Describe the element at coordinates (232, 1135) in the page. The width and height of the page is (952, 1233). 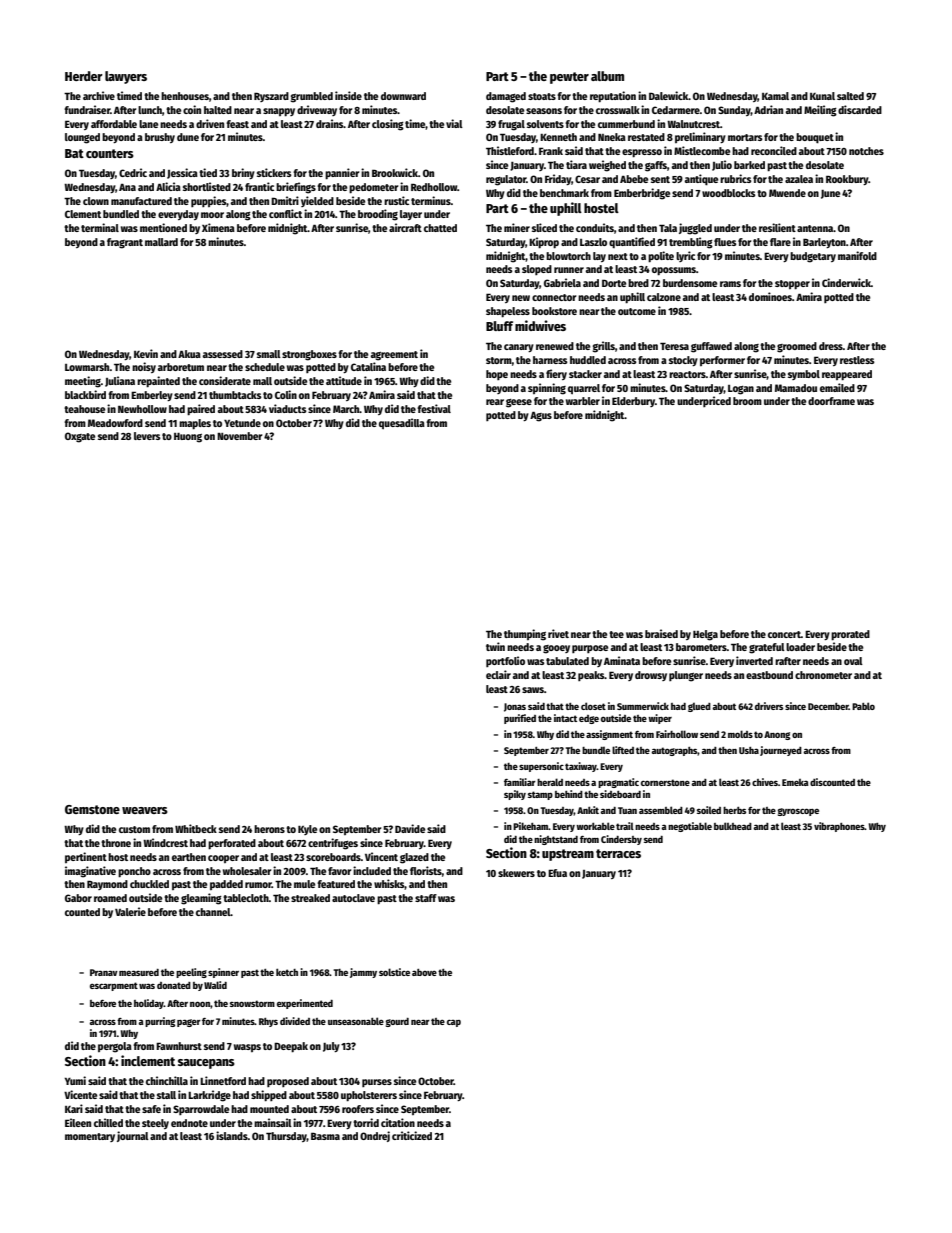
I see `islands` at that location.
